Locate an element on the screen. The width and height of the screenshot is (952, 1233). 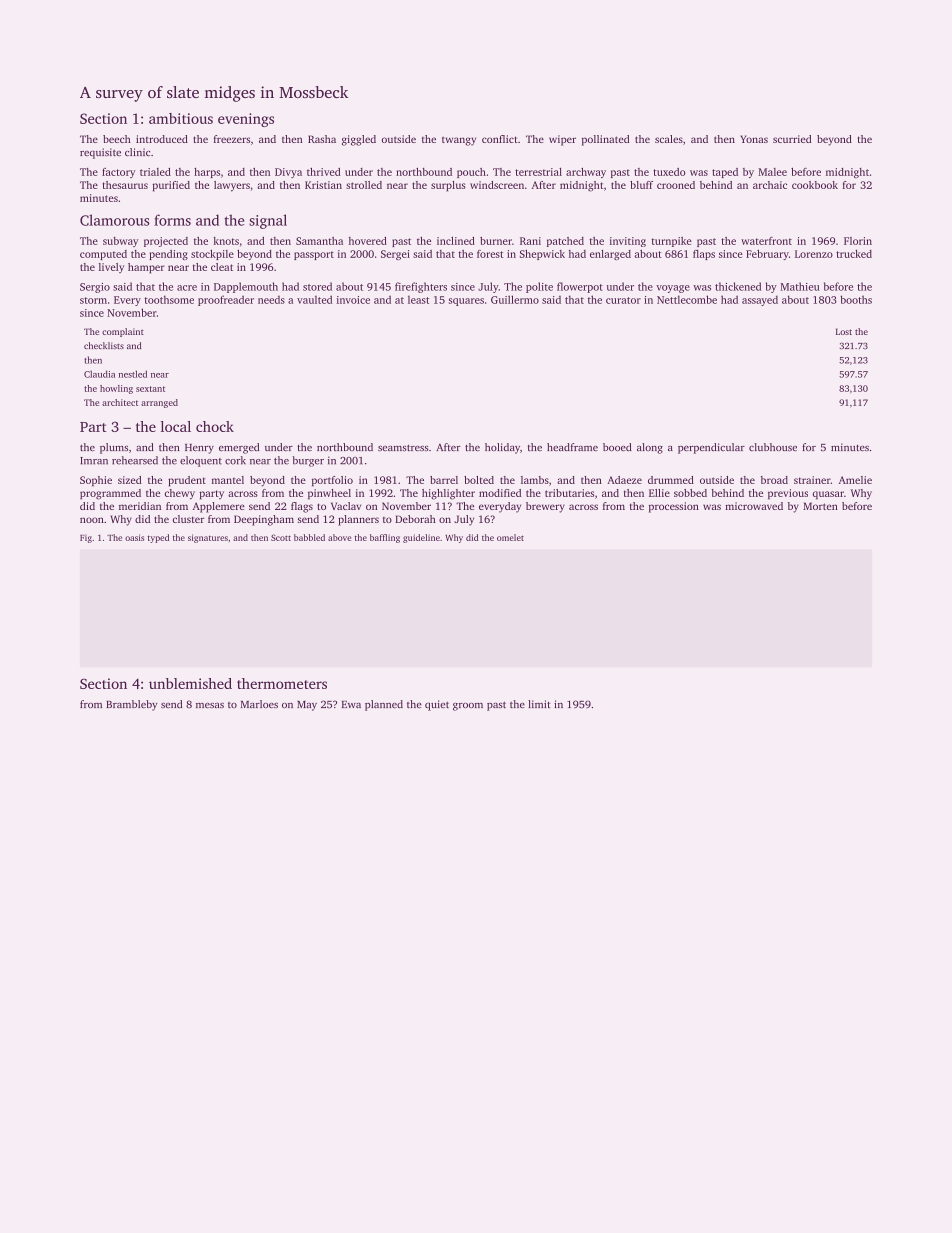
stored is located at coordinates (317, 286).
